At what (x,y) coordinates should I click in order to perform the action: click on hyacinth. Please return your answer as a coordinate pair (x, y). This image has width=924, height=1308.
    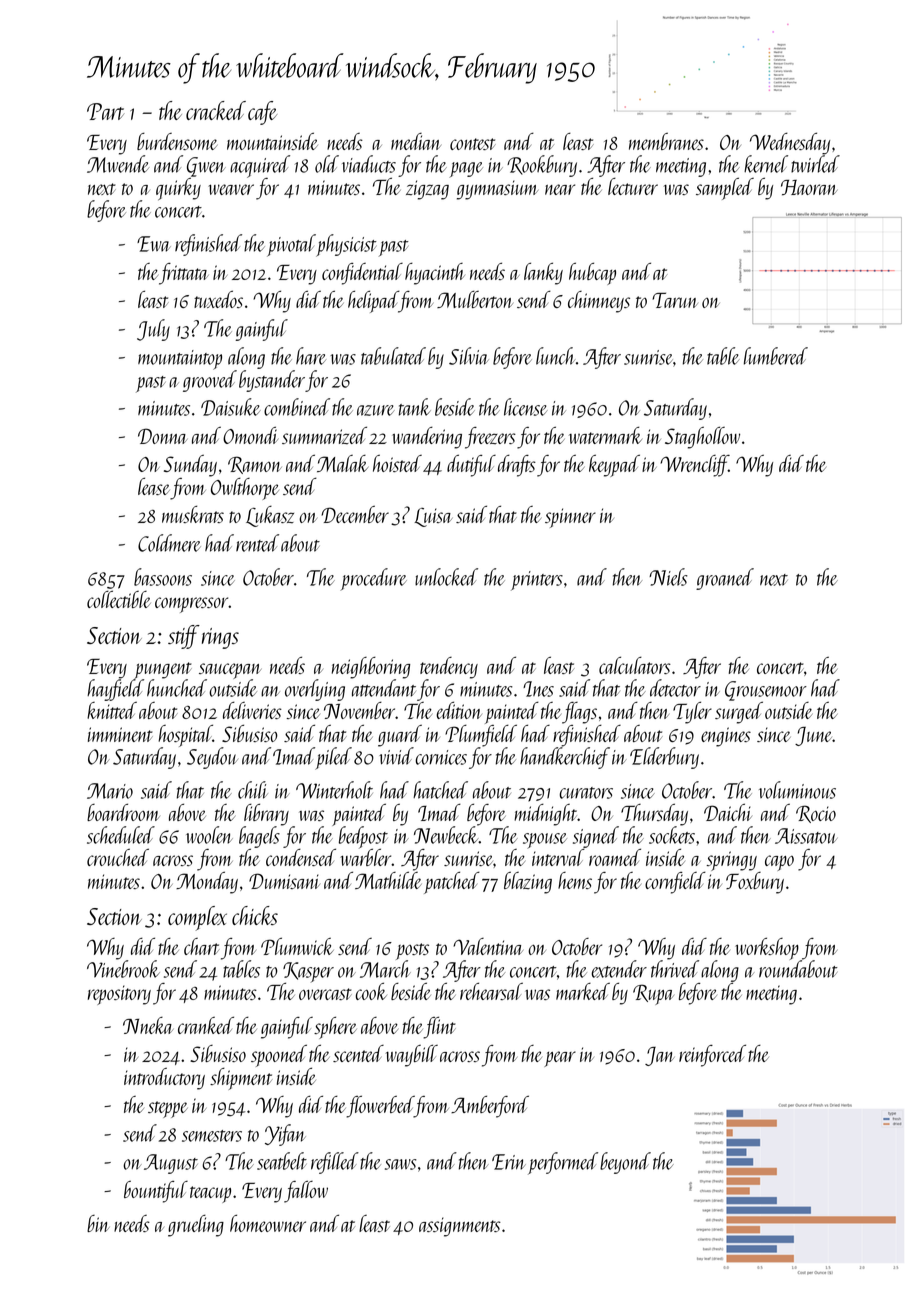
    Looking at the image, I should click on (435, 274).
